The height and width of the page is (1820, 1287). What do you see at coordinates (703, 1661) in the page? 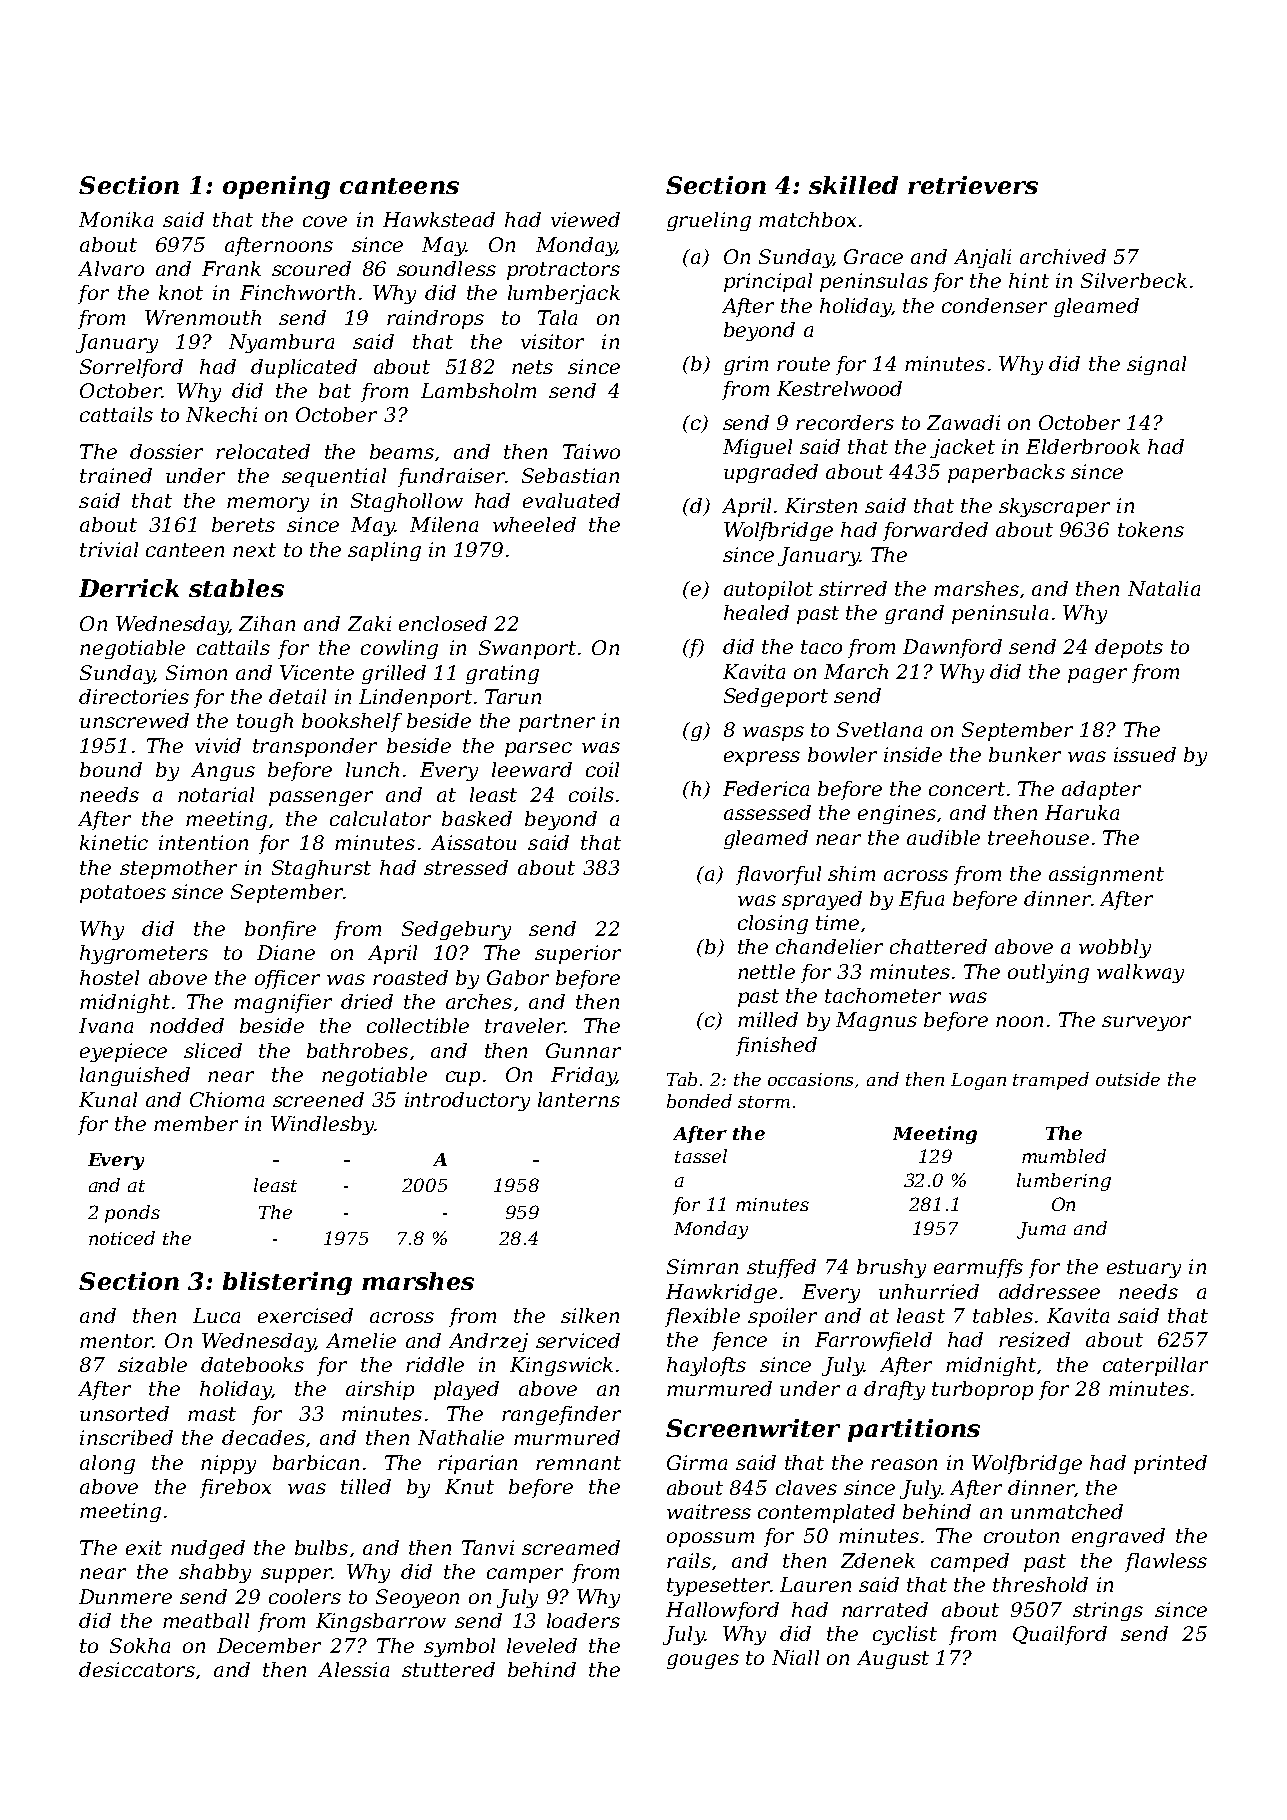
I see `gouges` at bounding box center [703, 1661].
